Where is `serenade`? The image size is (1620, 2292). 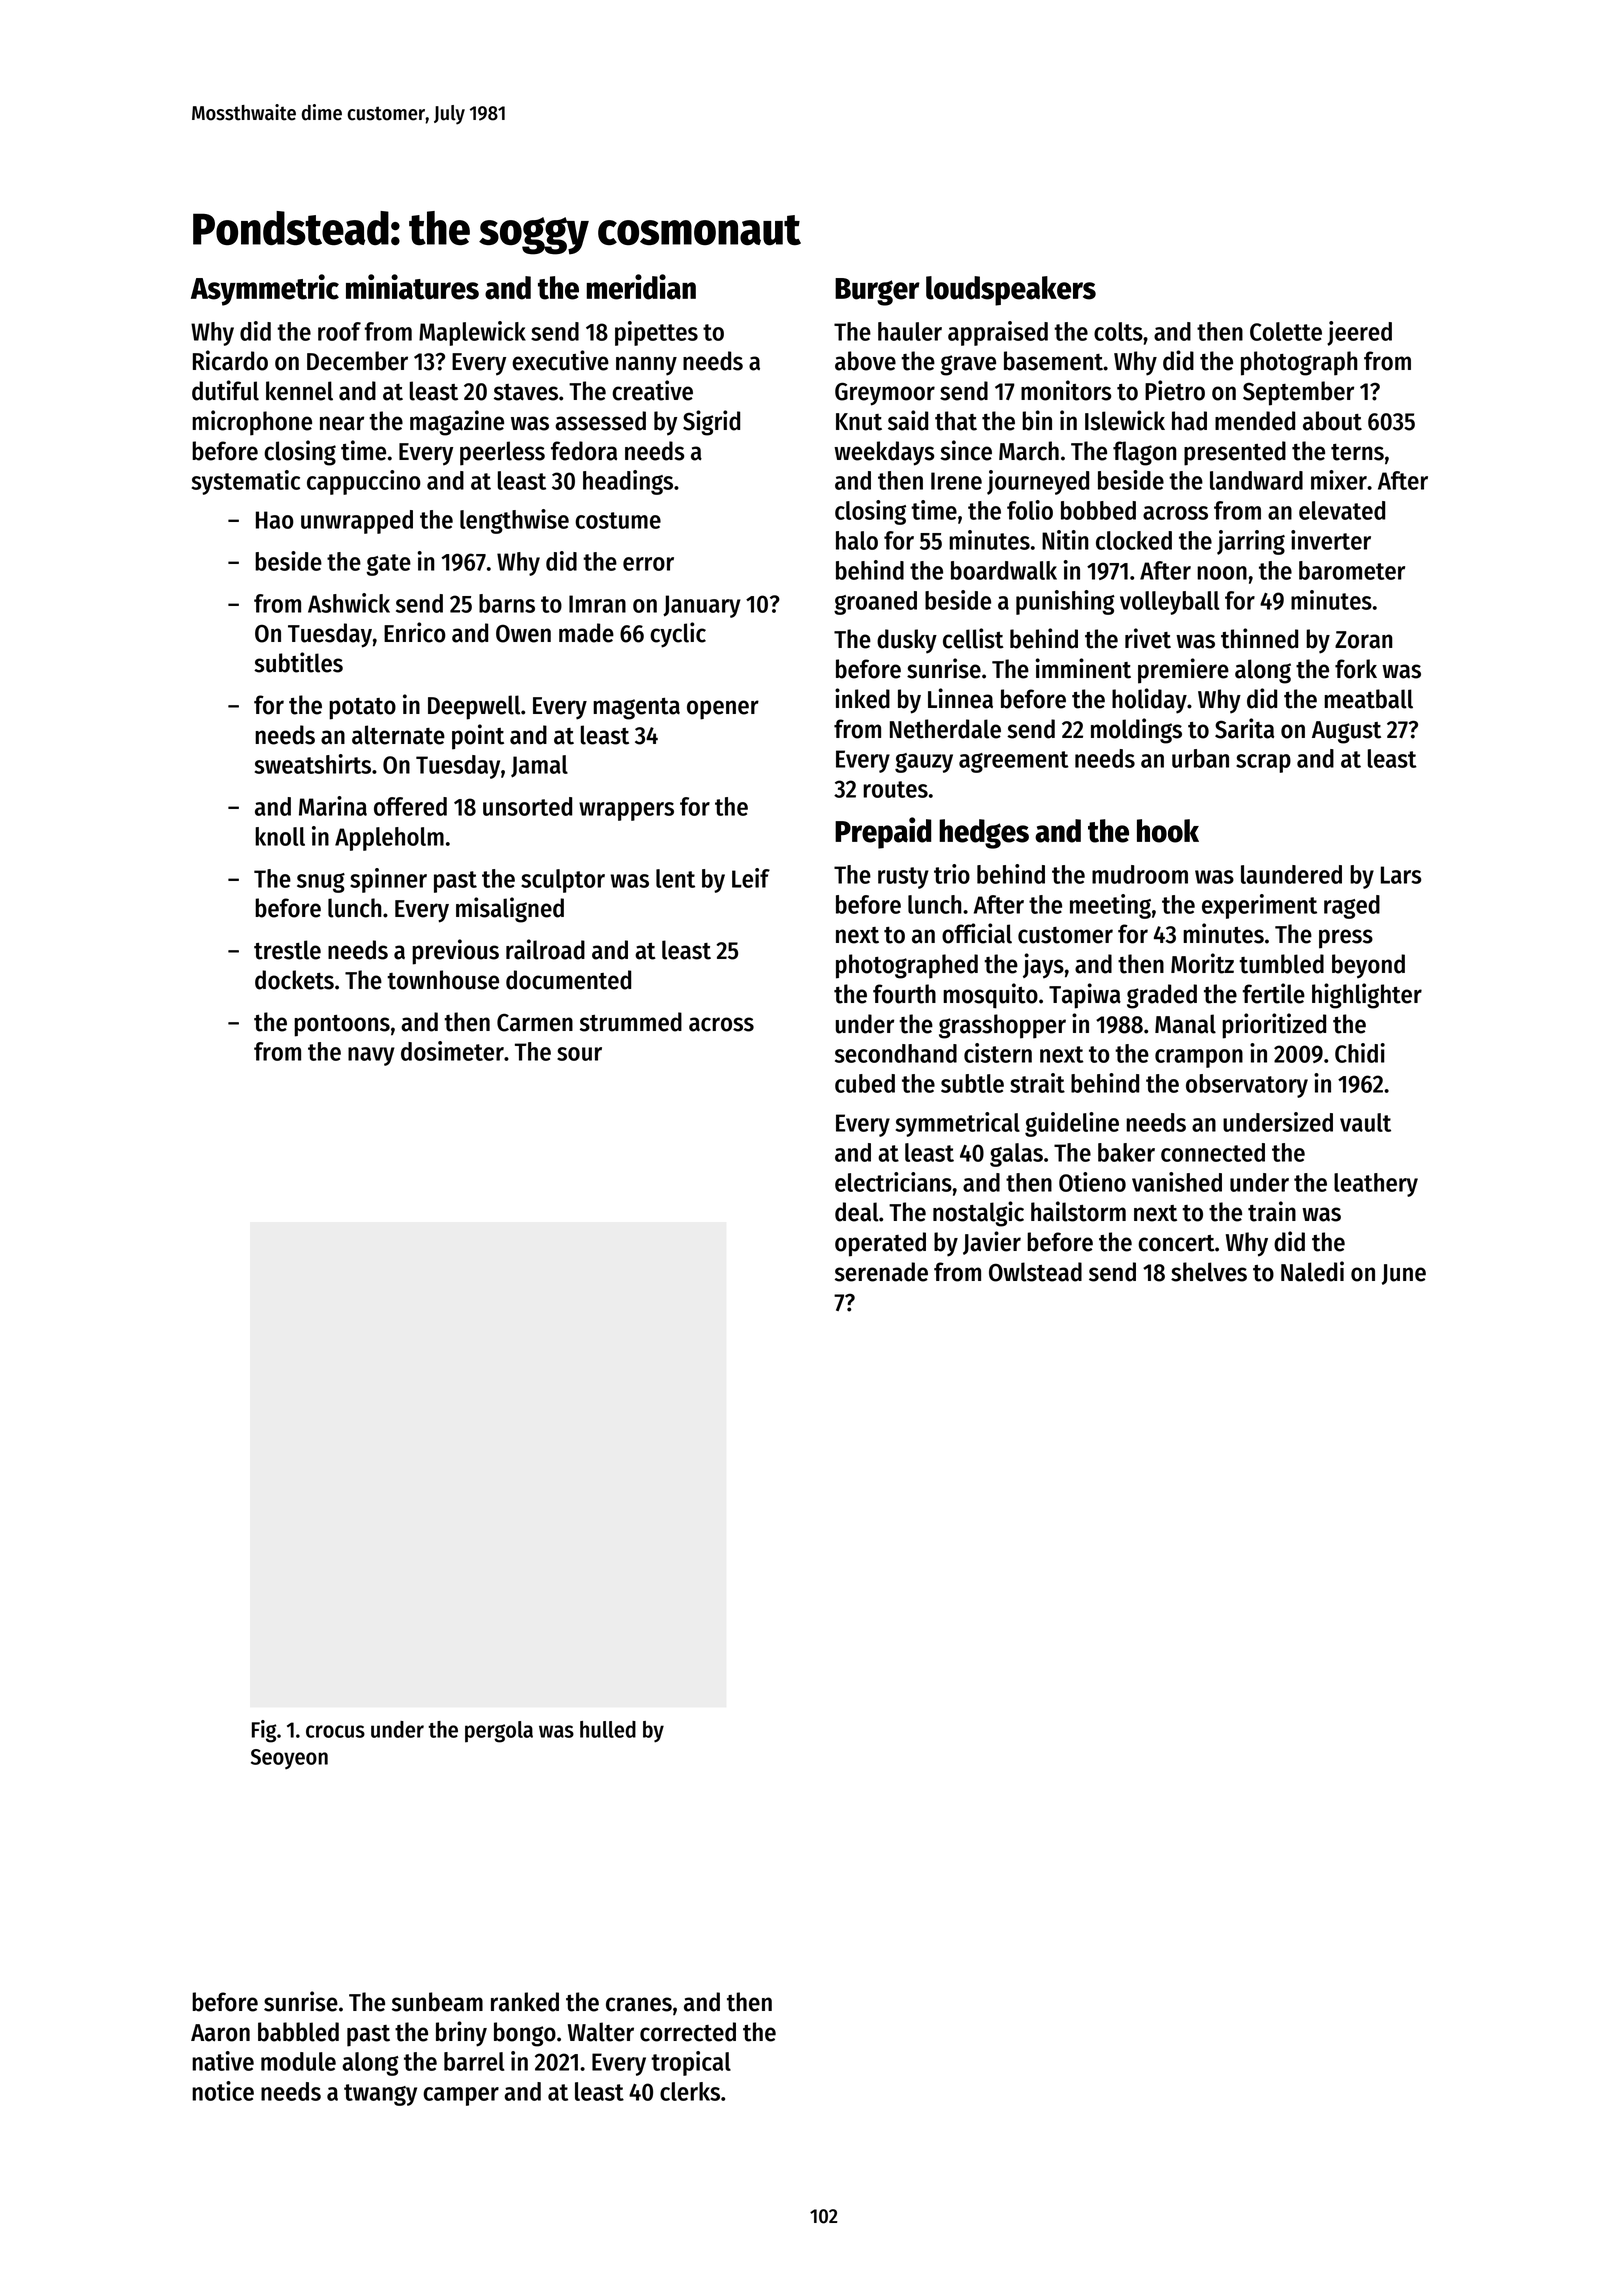
serenade is located at coordinates (881, 1272).
